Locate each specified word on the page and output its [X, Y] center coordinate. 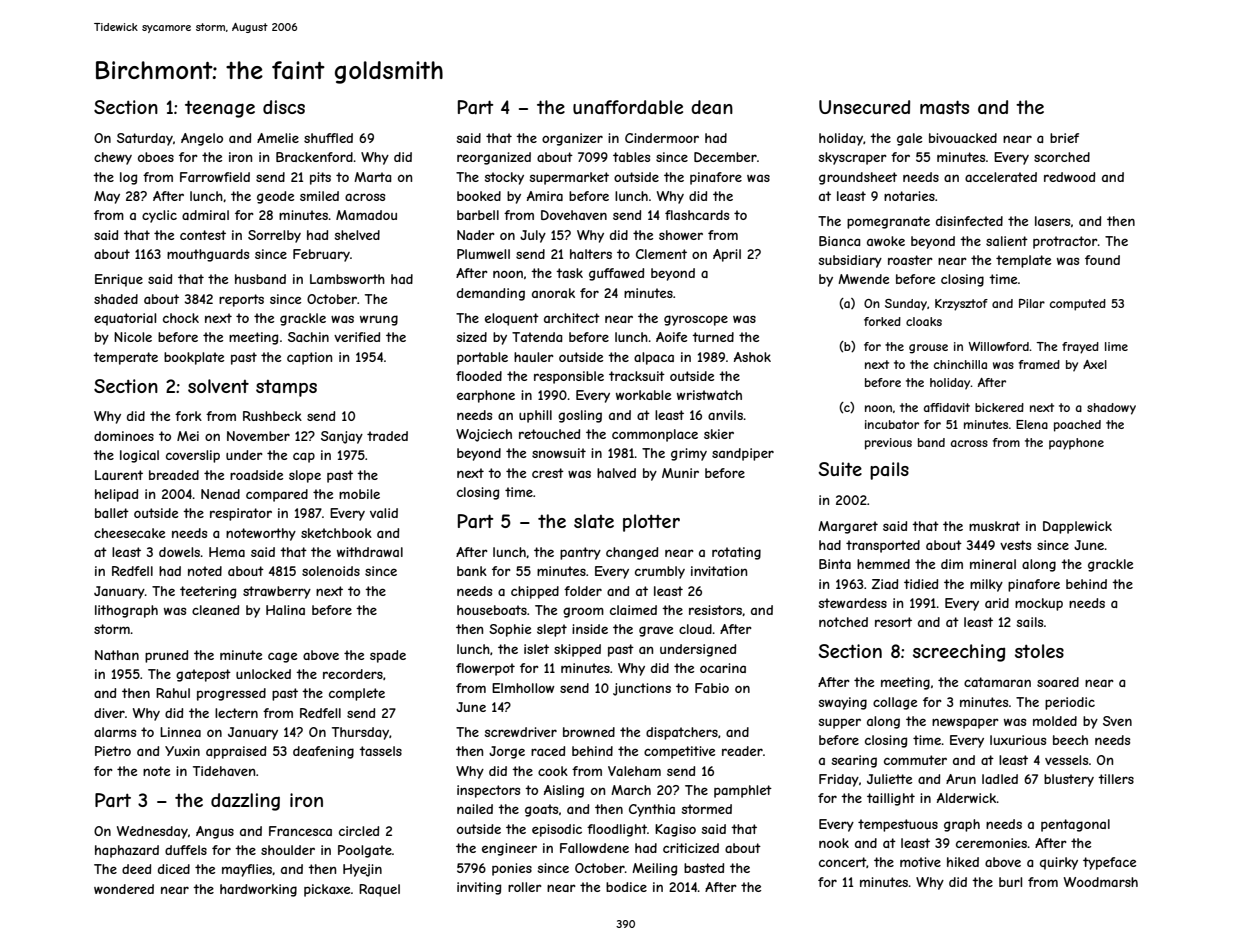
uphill [535, 416]
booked [479, 196]
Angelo [202, 139]
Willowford [998, 346]
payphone [1076, 444]
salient [1007, 241]
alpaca [654, 358]
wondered [124, 889]
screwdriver [521, 732]
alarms [115, 732]
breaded [174, 475]
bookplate [194, 358]
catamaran [997, 682]
